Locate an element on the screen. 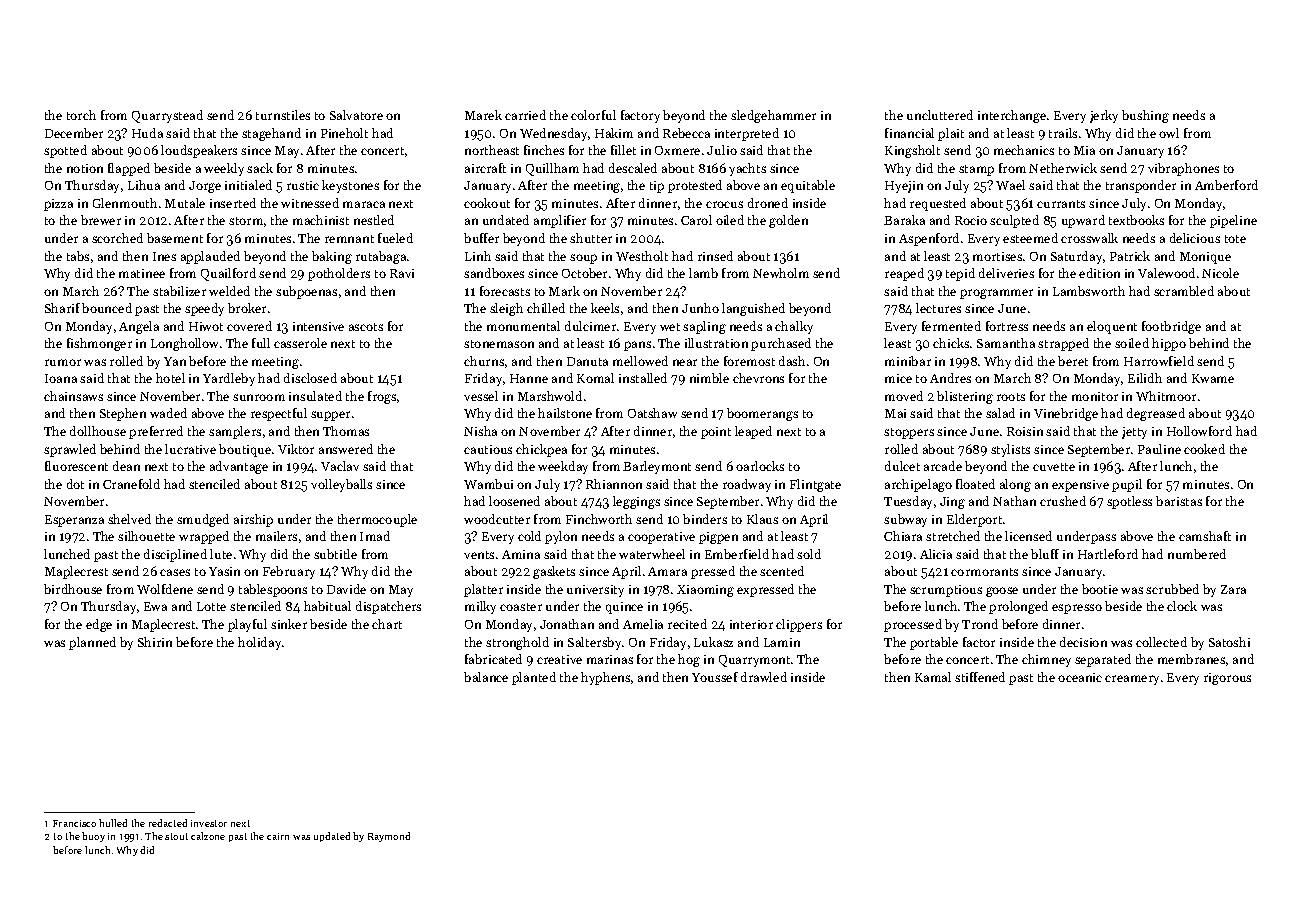  degreased is located at coordinates (1156, 414).
